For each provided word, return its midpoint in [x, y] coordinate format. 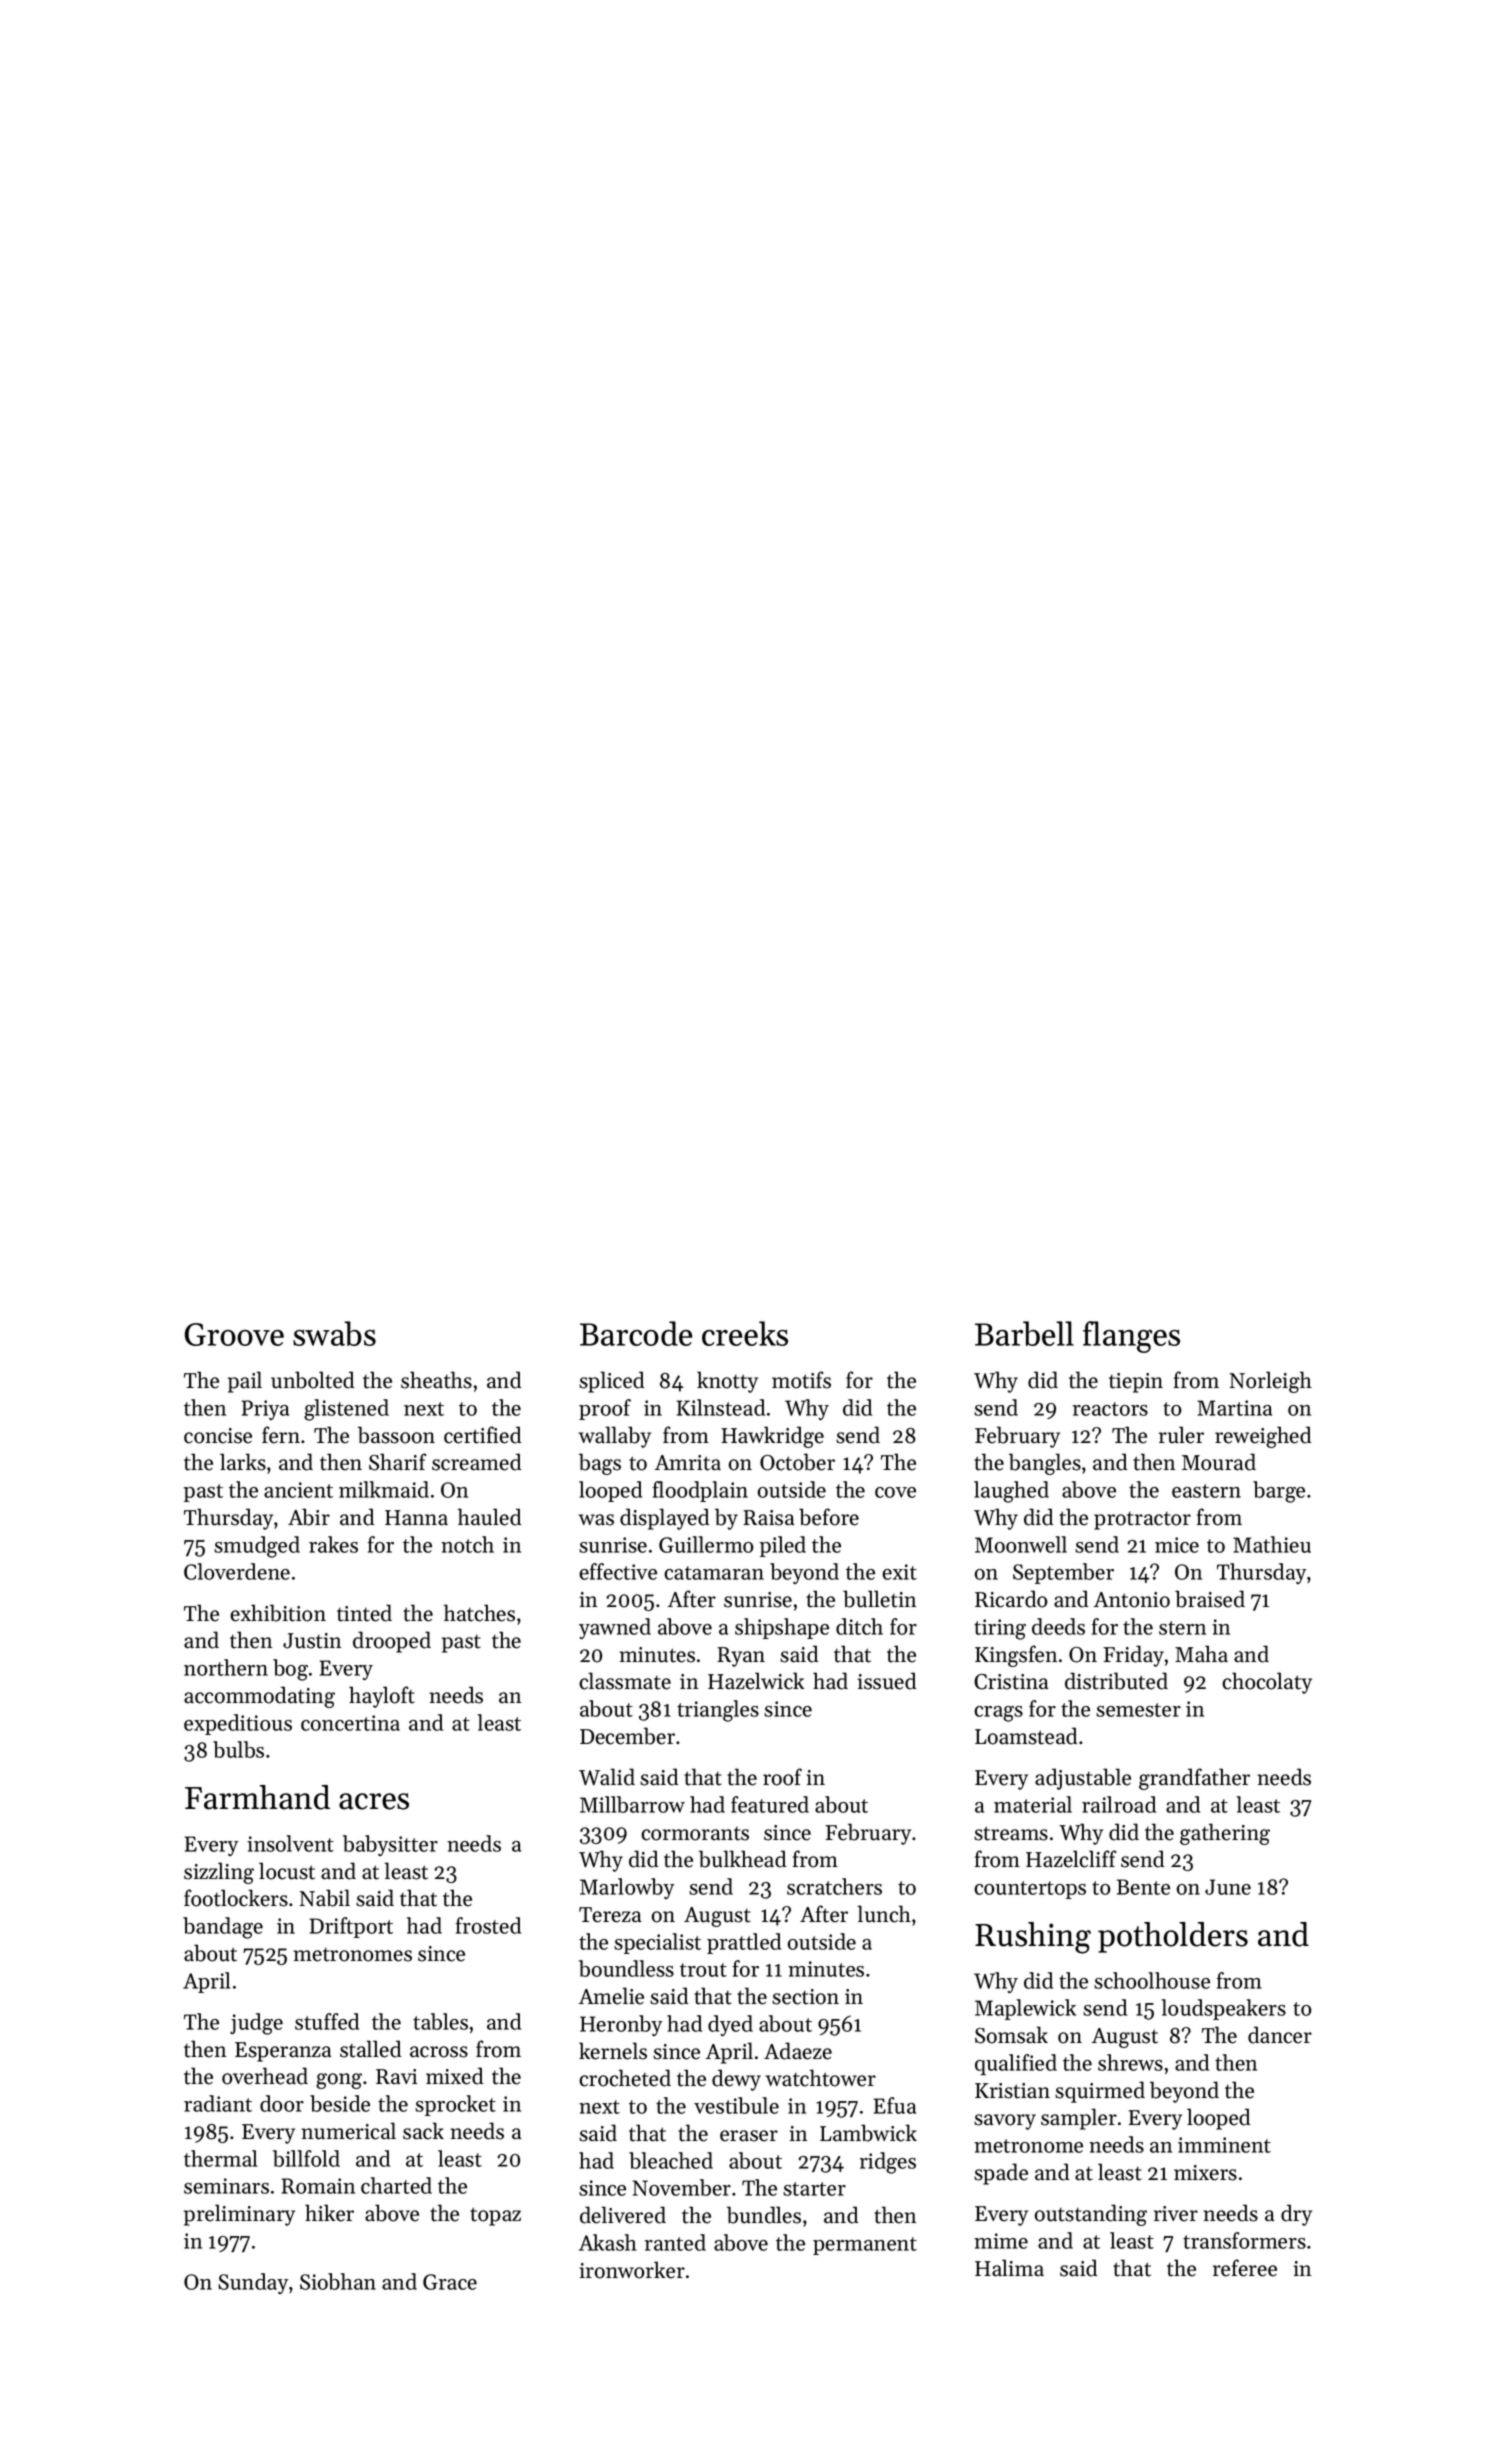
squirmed [1100, 2092]
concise [218, 1436]
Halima [1009, 2267]
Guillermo [706, 1544]
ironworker [632, 2270]
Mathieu [1272, 1544]
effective [618, 1571]
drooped [392, 1642]
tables [440, 2021]
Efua [894, 2105]
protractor [1142, 1521]
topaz [495, 2216]
